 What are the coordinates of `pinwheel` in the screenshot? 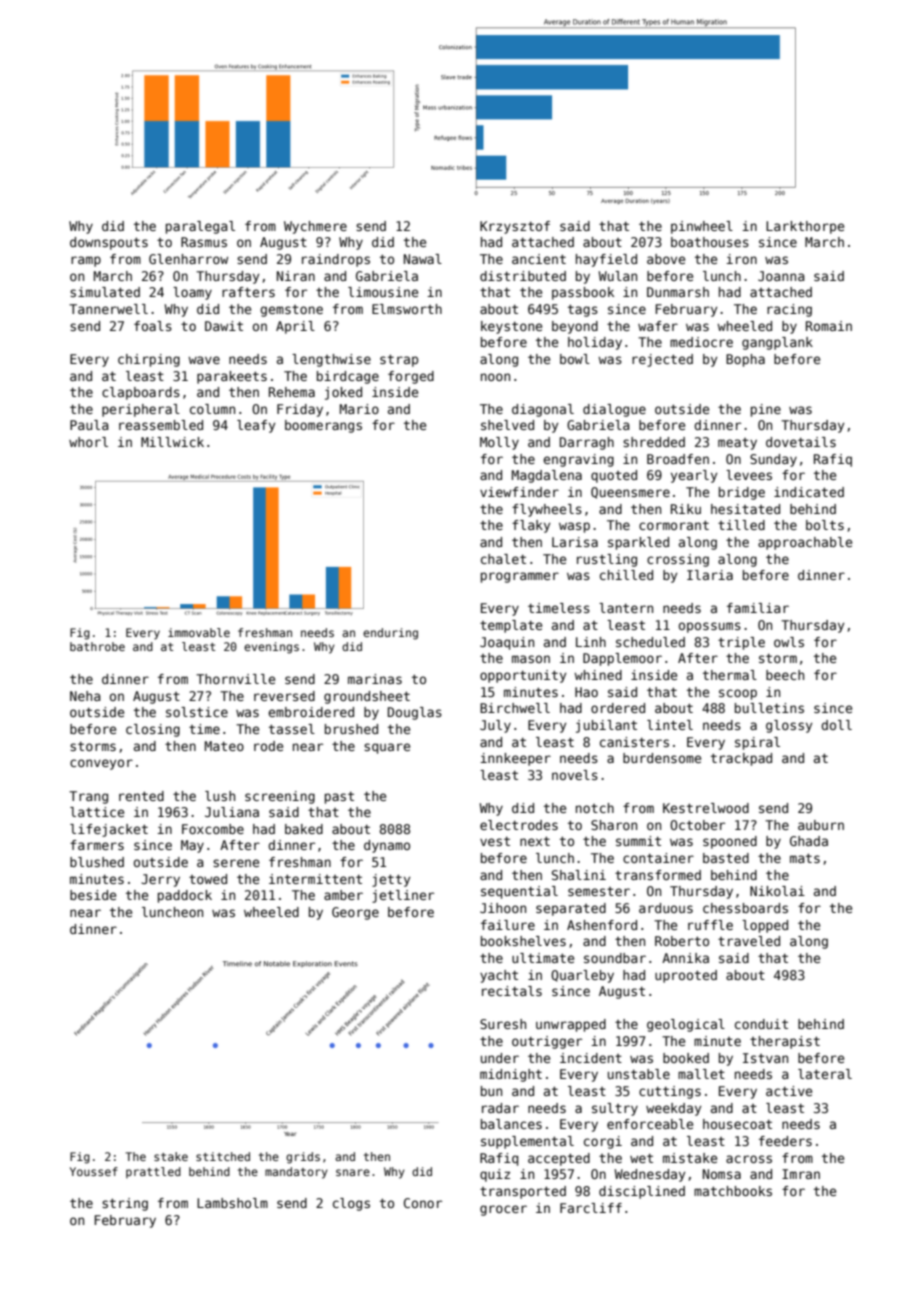 It's located at (702, 227).
